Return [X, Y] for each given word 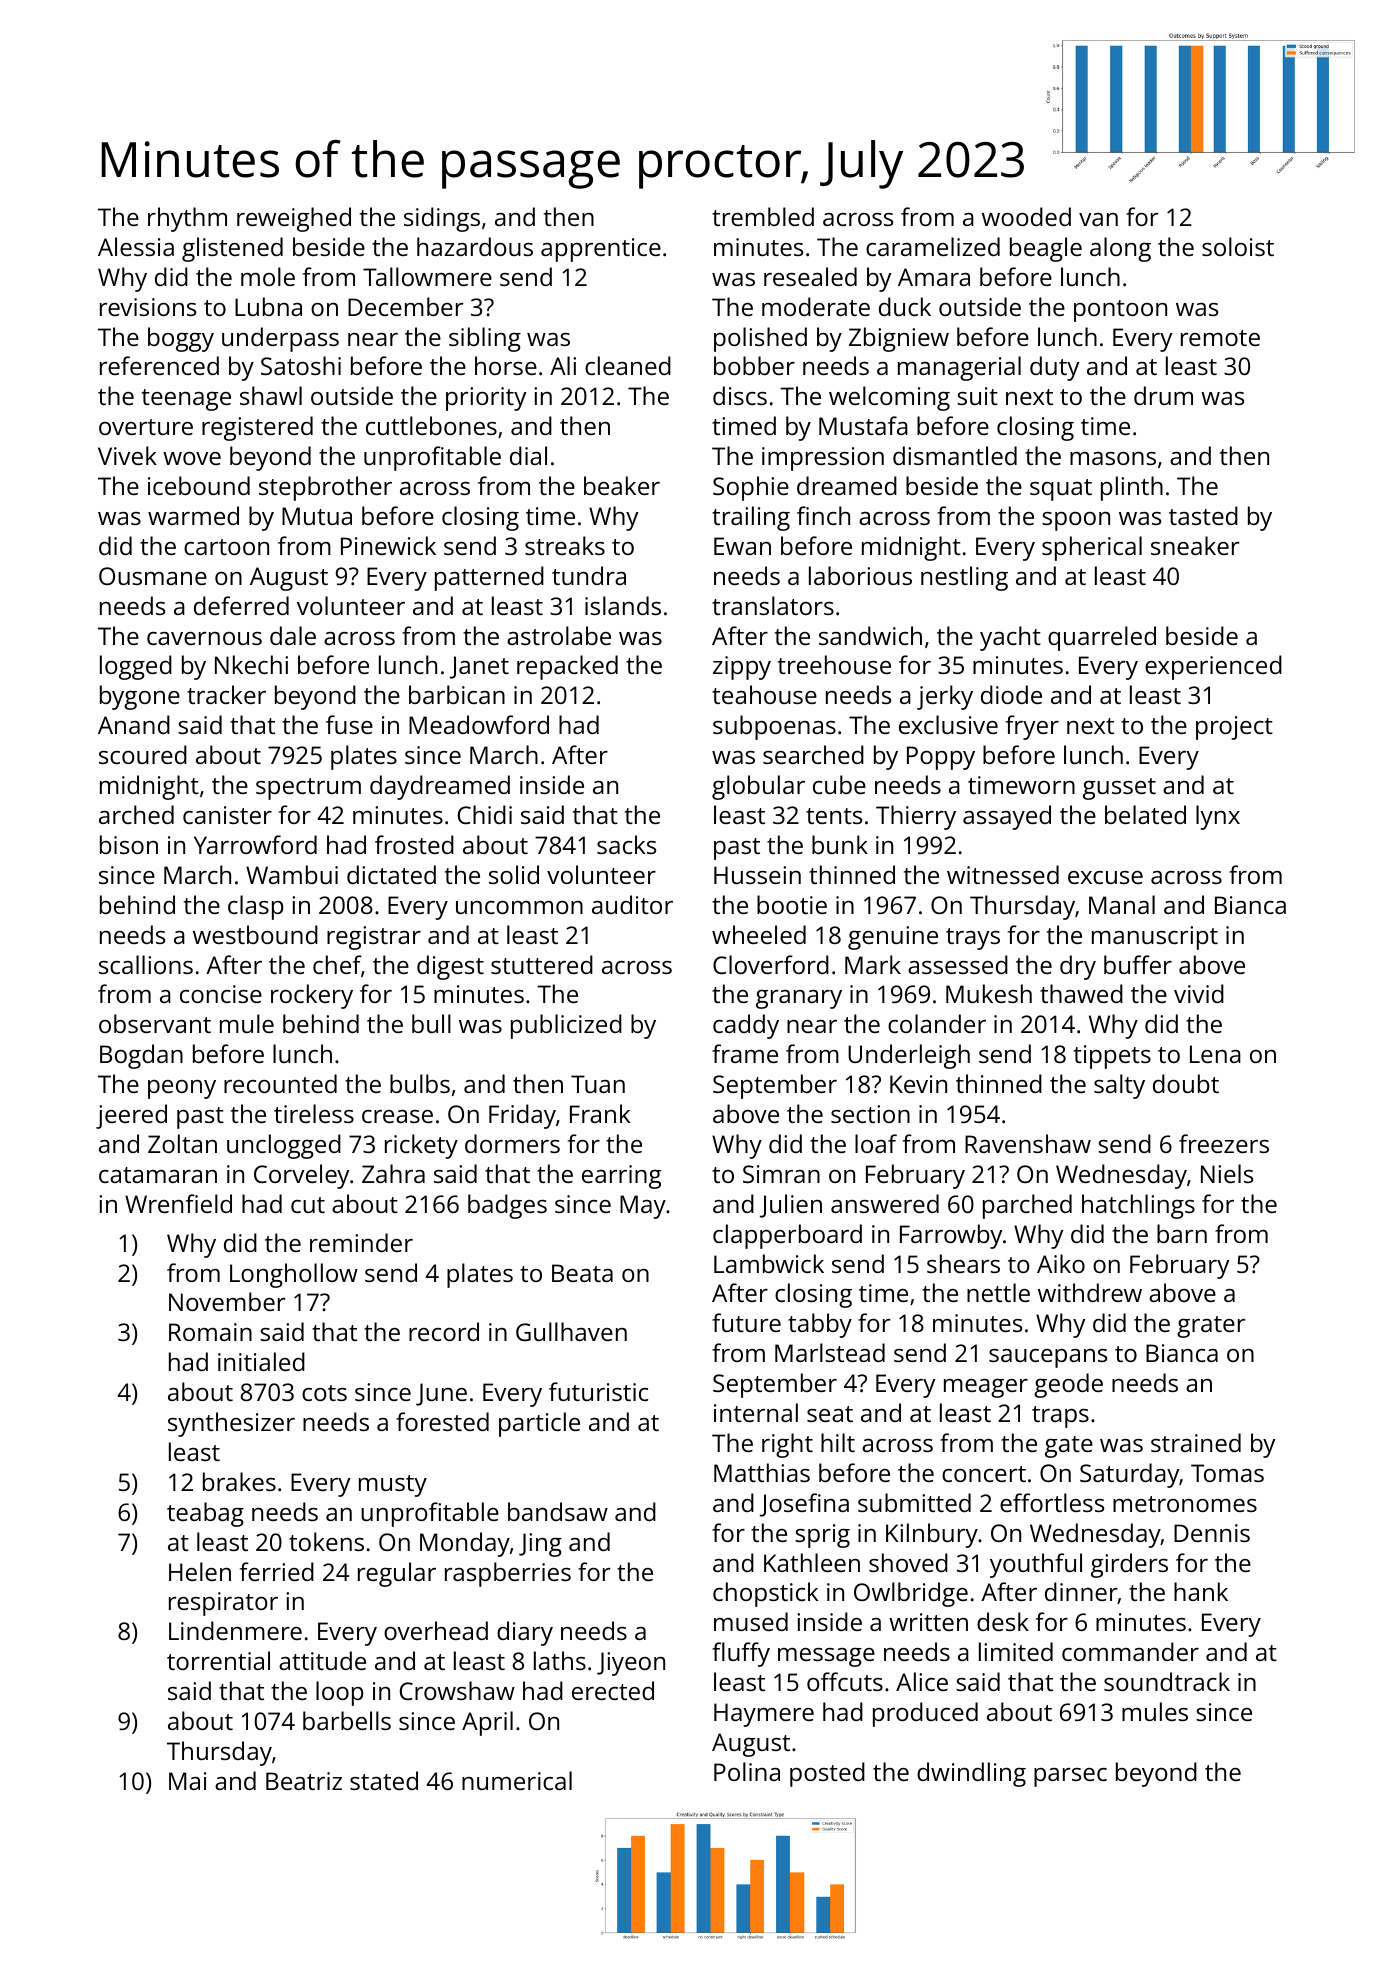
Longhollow [294, 1275]
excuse [1105, 877]
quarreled [1102, 638]
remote [1220, 338]
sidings [442, 219]
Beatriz [304, 1781]
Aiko [1061, 1263]
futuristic [598, 1391]
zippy [742, 668]
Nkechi [251, 664]
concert [984, 1474]
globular [758, 787]
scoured [143, 754]
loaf [876, 1143]
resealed [810, 276]
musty [393, 1486]
